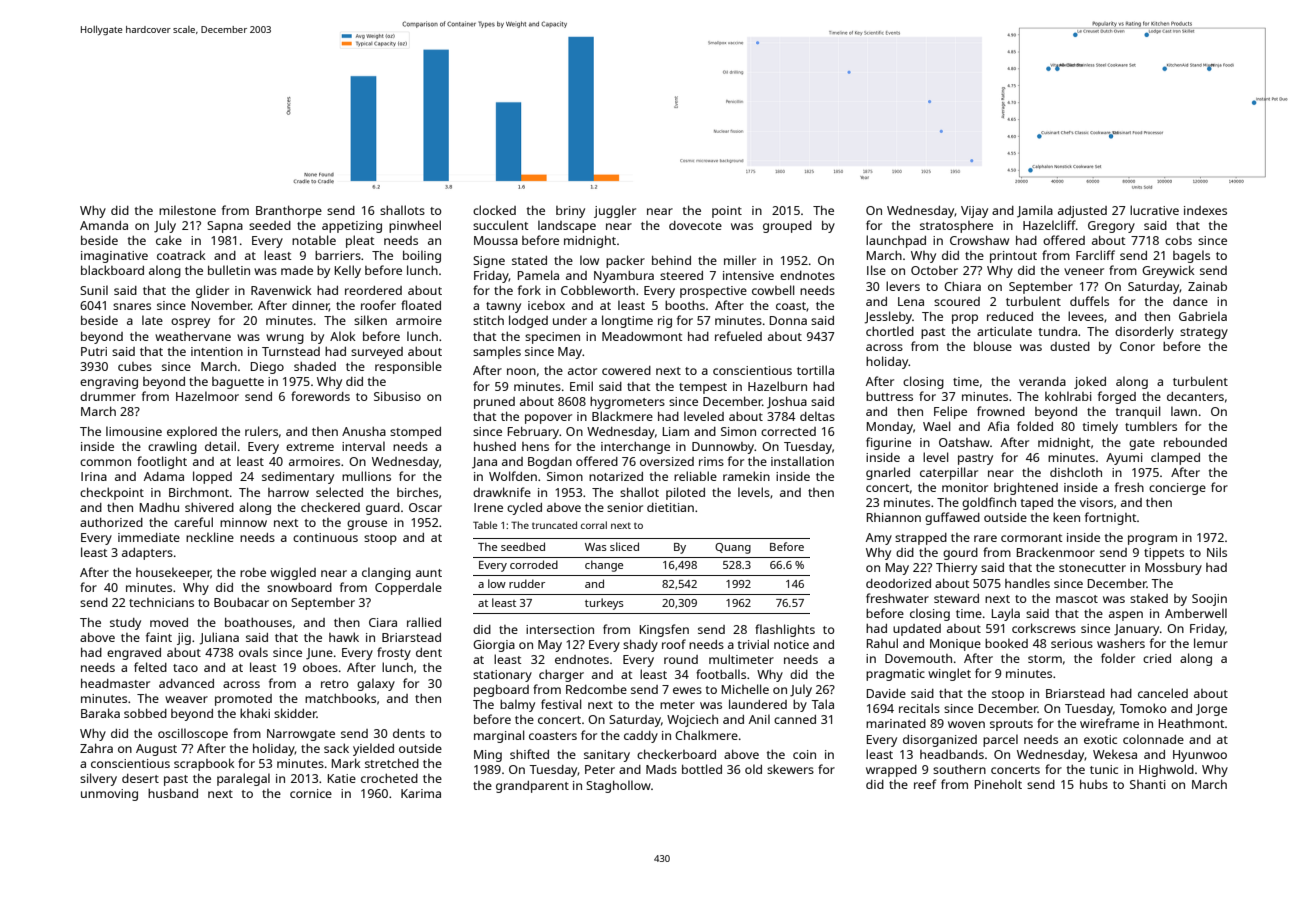 This screenshot has width=1308, height=924. What do you see at coordinates (367, 525) in the screenshot?
I see `grouse` at bounding box center [367, 525].
